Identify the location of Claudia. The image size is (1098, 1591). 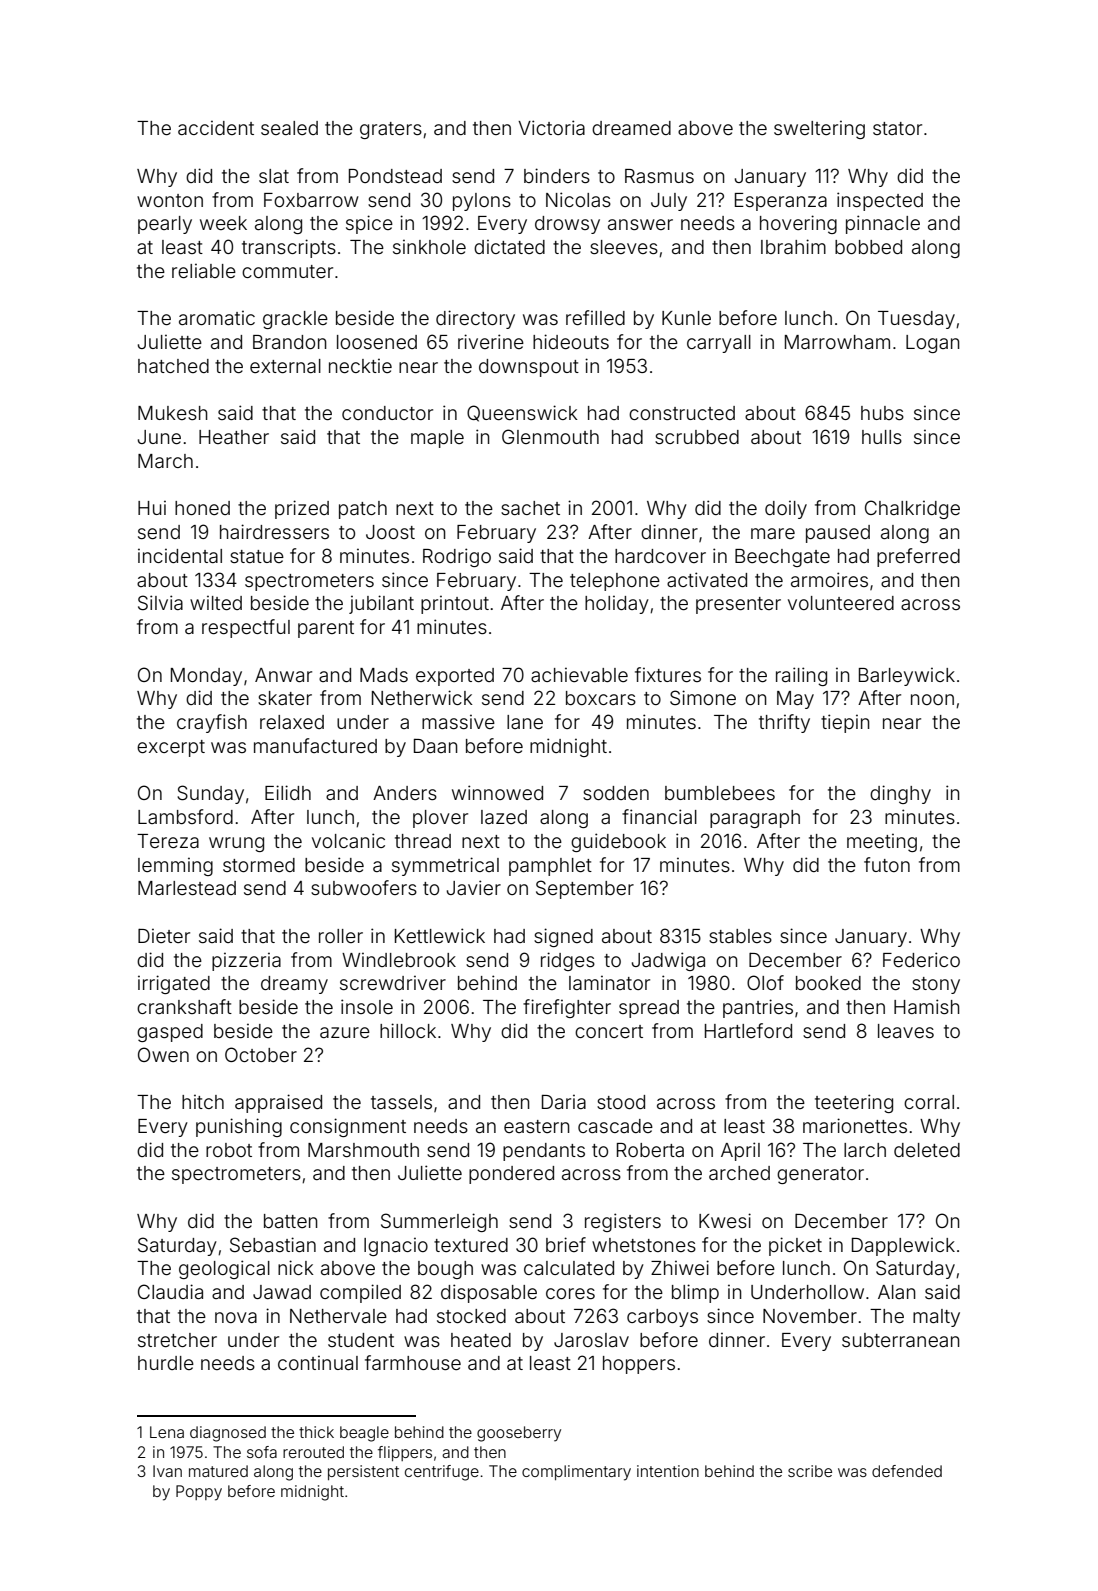
(170, 1291).
